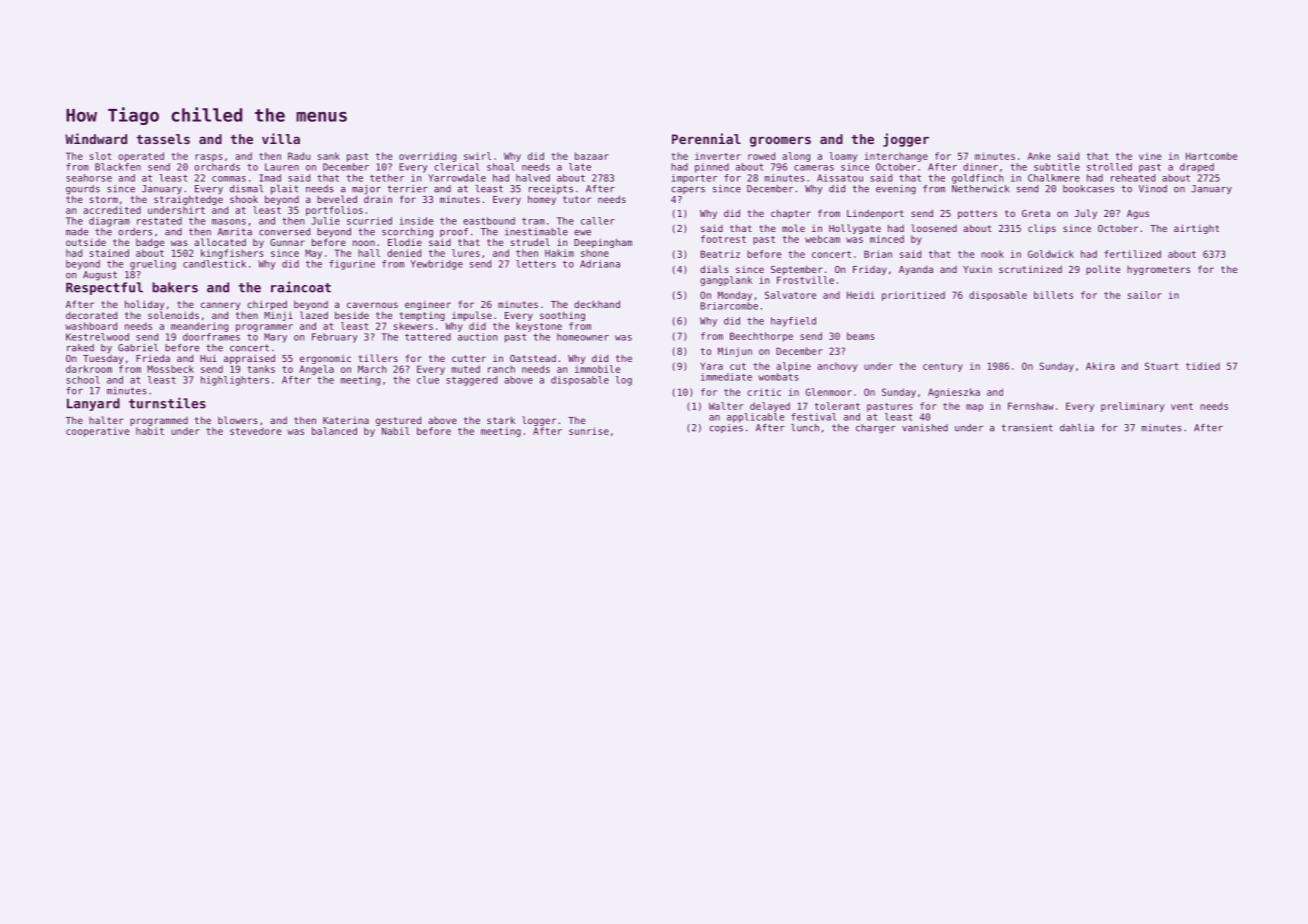 This image has height=924, width=1308. I want to click on sunrise, so click(589, 431).
